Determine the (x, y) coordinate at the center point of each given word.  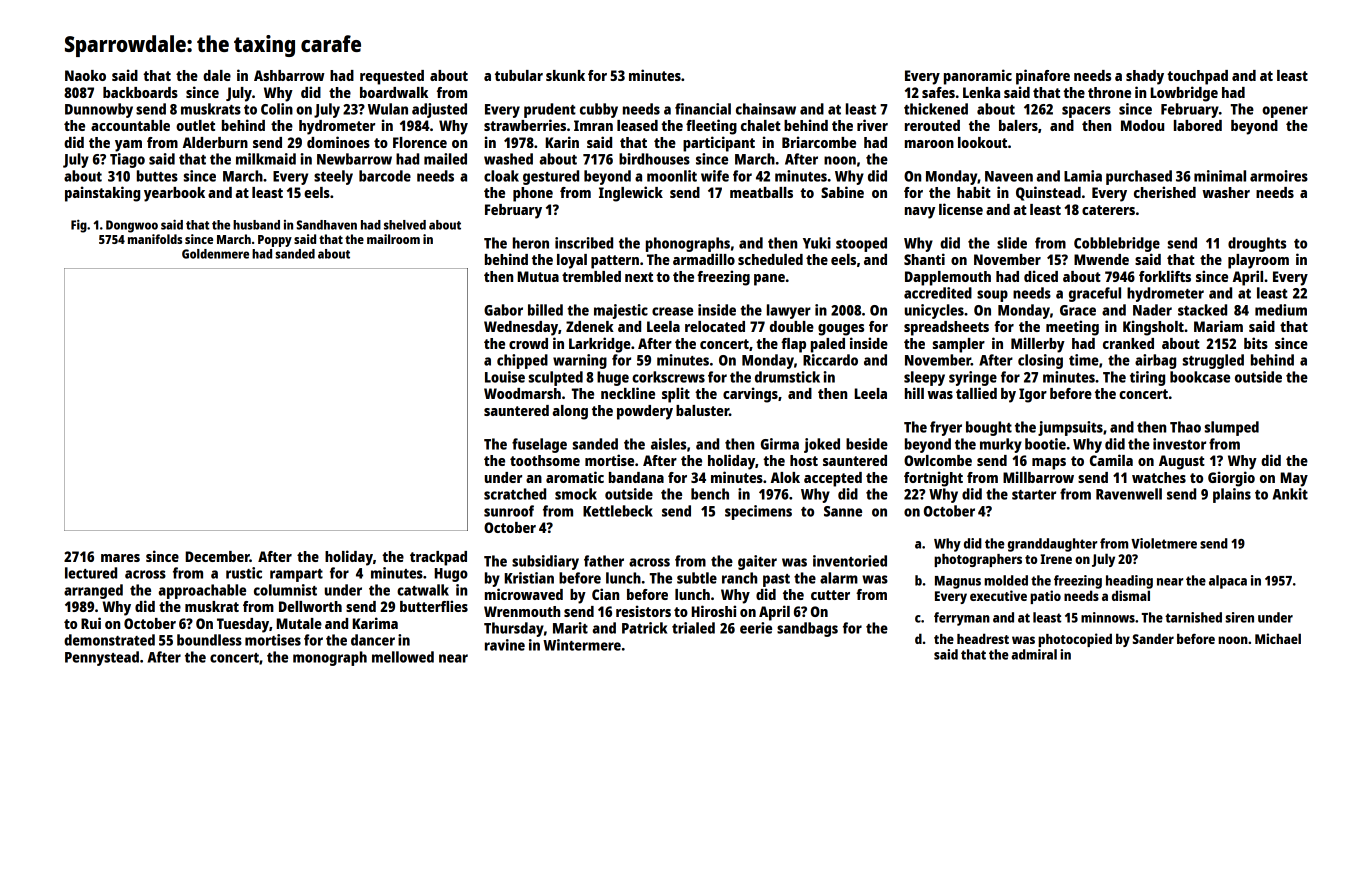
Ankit (1290, 494)
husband (256, 225)
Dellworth (310, 606)
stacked (1202, 310)
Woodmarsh (522, 393)
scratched (515, 494)
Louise (505, 377)
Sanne (843, 511)
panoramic (978, 77)
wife (715, 176)
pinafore (1043, 77)
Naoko (85, 75)
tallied (976, 393)
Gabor (503, 310)
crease (672, 311)
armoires (1279, 176)
